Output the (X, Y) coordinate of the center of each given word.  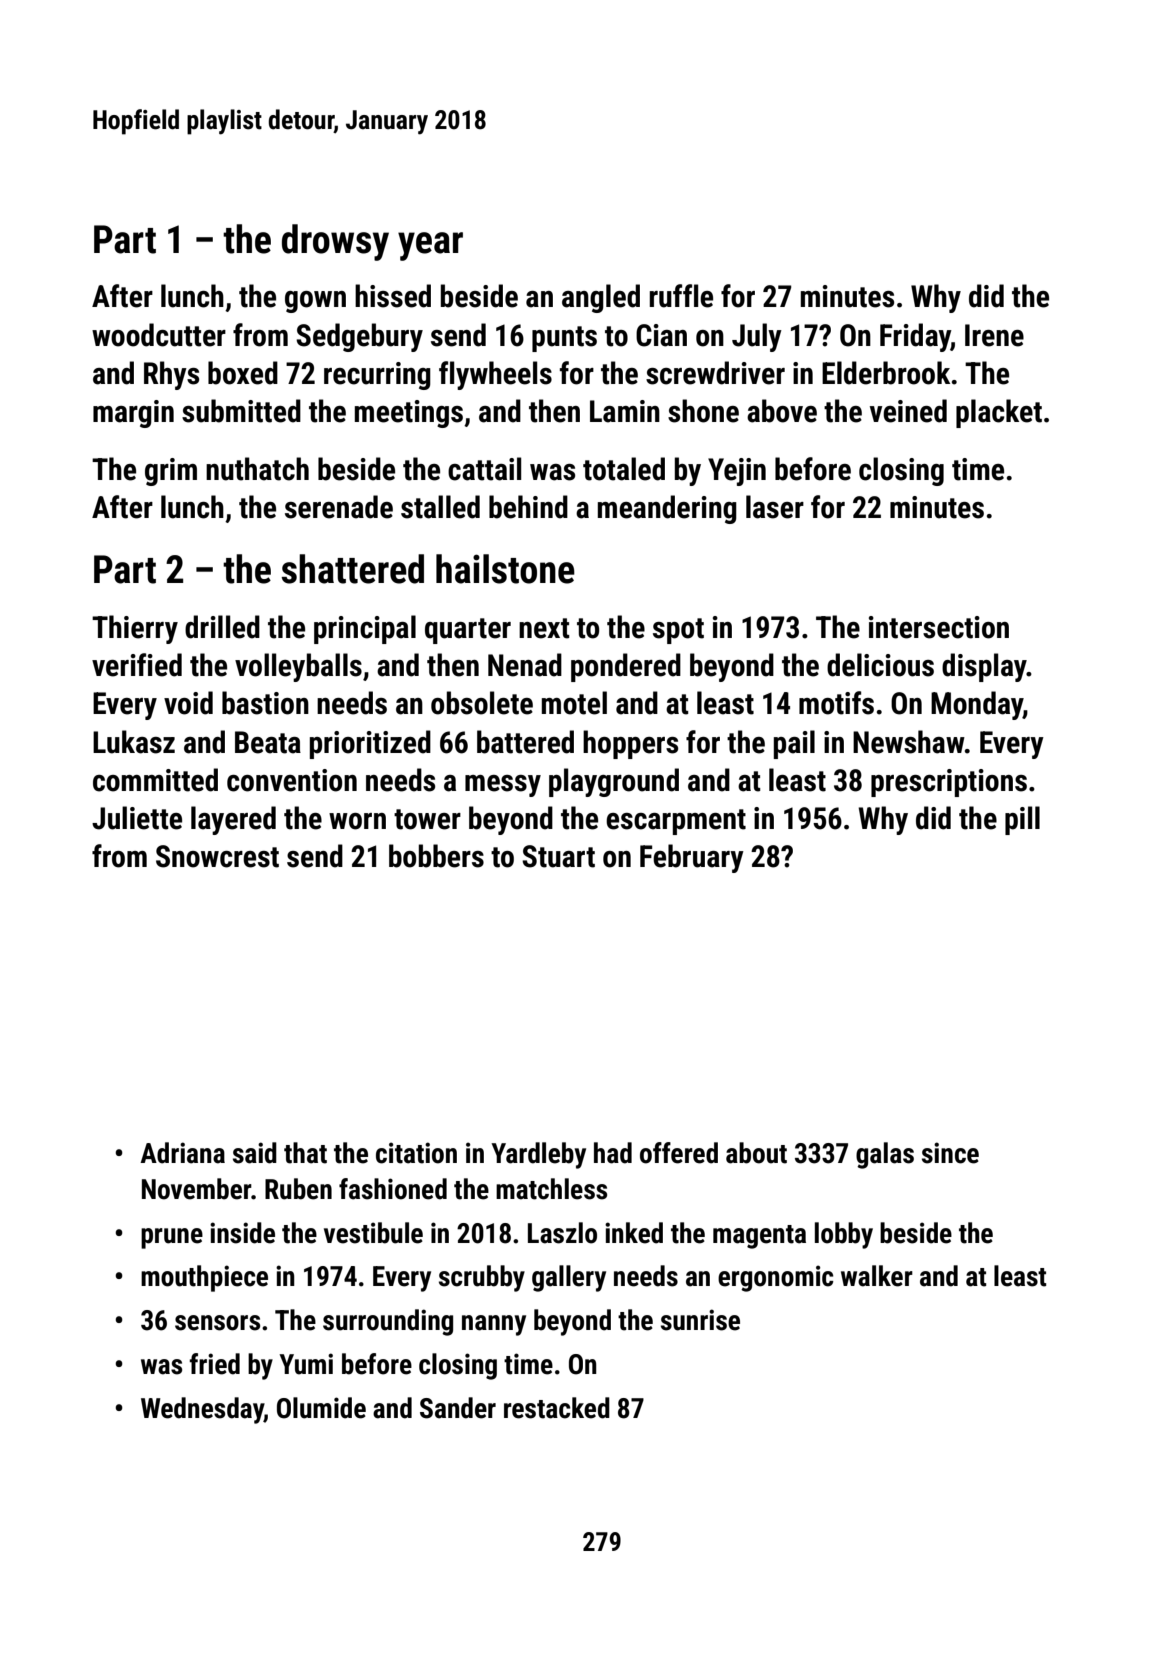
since (950, 1153)
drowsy (335, 242)
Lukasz (134, 742)
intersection (939, 627)
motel (574, 703)
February (692, 858)
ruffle (681, 296)
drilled (222, 627)
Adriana (182, 1153)
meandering (667, 509)
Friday (915, 337)
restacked (557, 1408)
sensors (217, 1323)
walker (877, 1276)
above (782, 411)
